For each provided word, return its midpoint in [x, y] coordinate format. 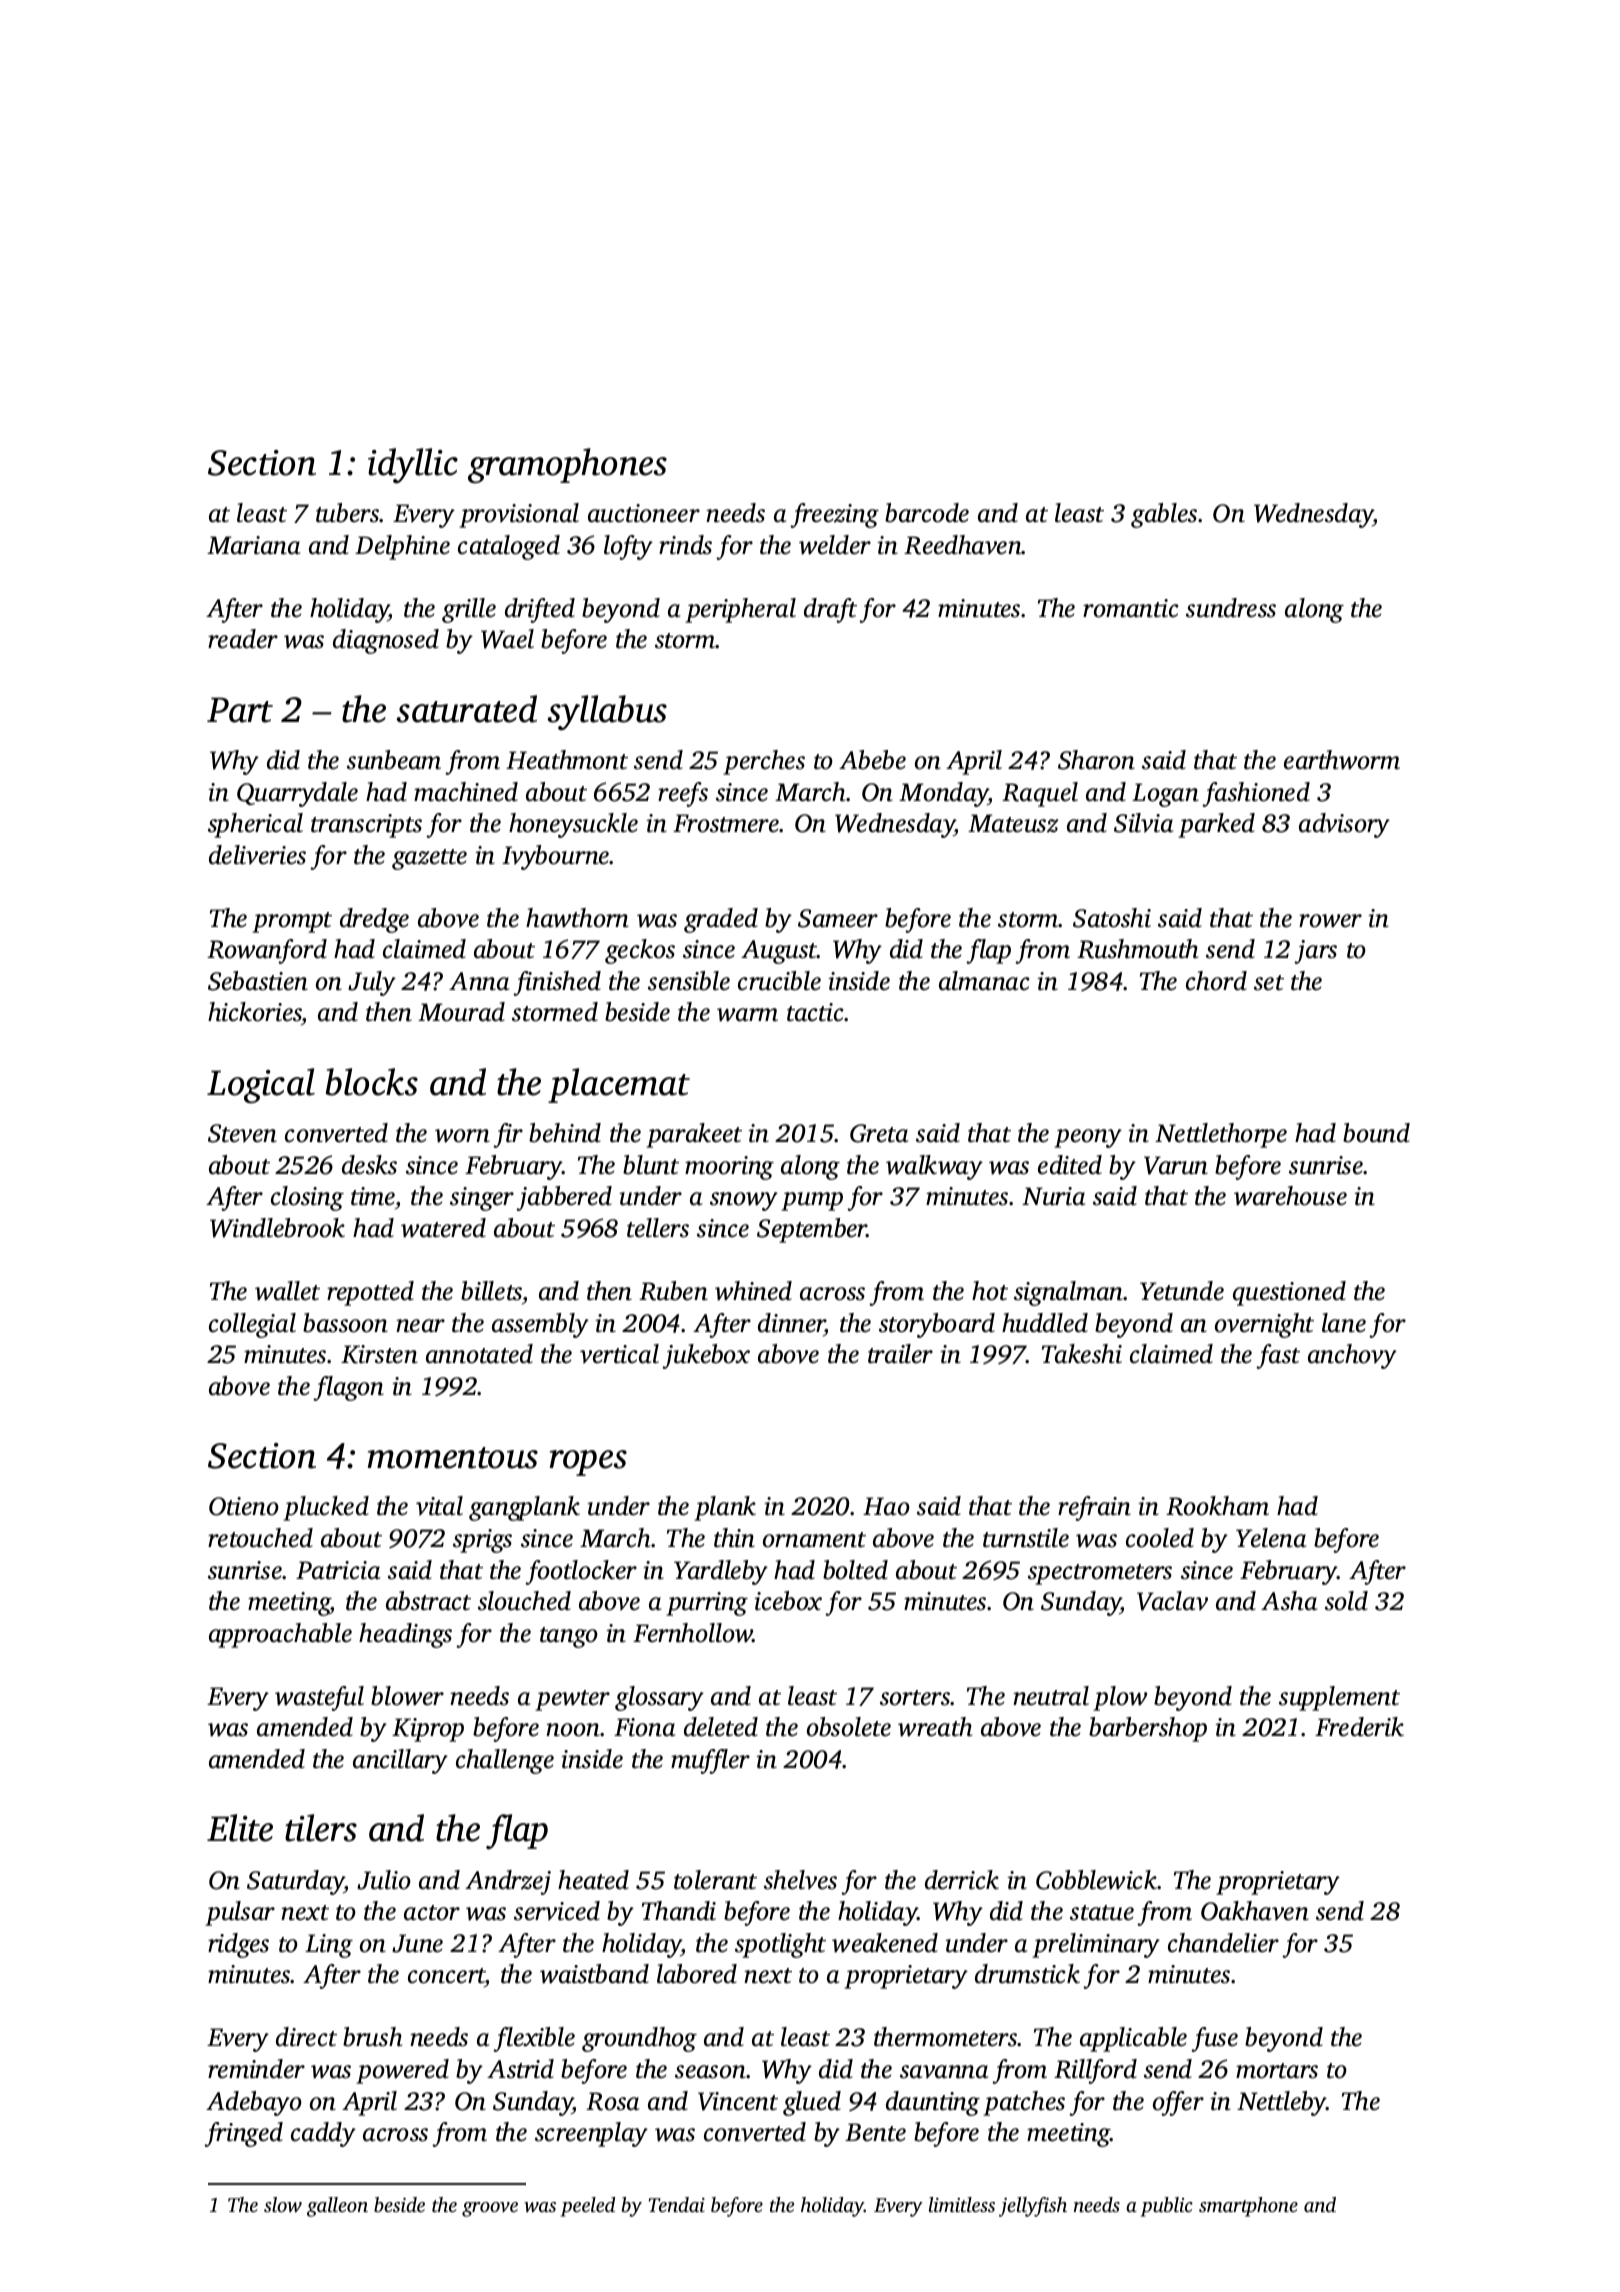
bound [1376, 1133]
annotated [479, 1354]
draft [830, 610]
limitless [962, 2204]
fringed [243, 2134]
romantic [1131, 608]
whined [753, 1291]
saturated [467, 709]
